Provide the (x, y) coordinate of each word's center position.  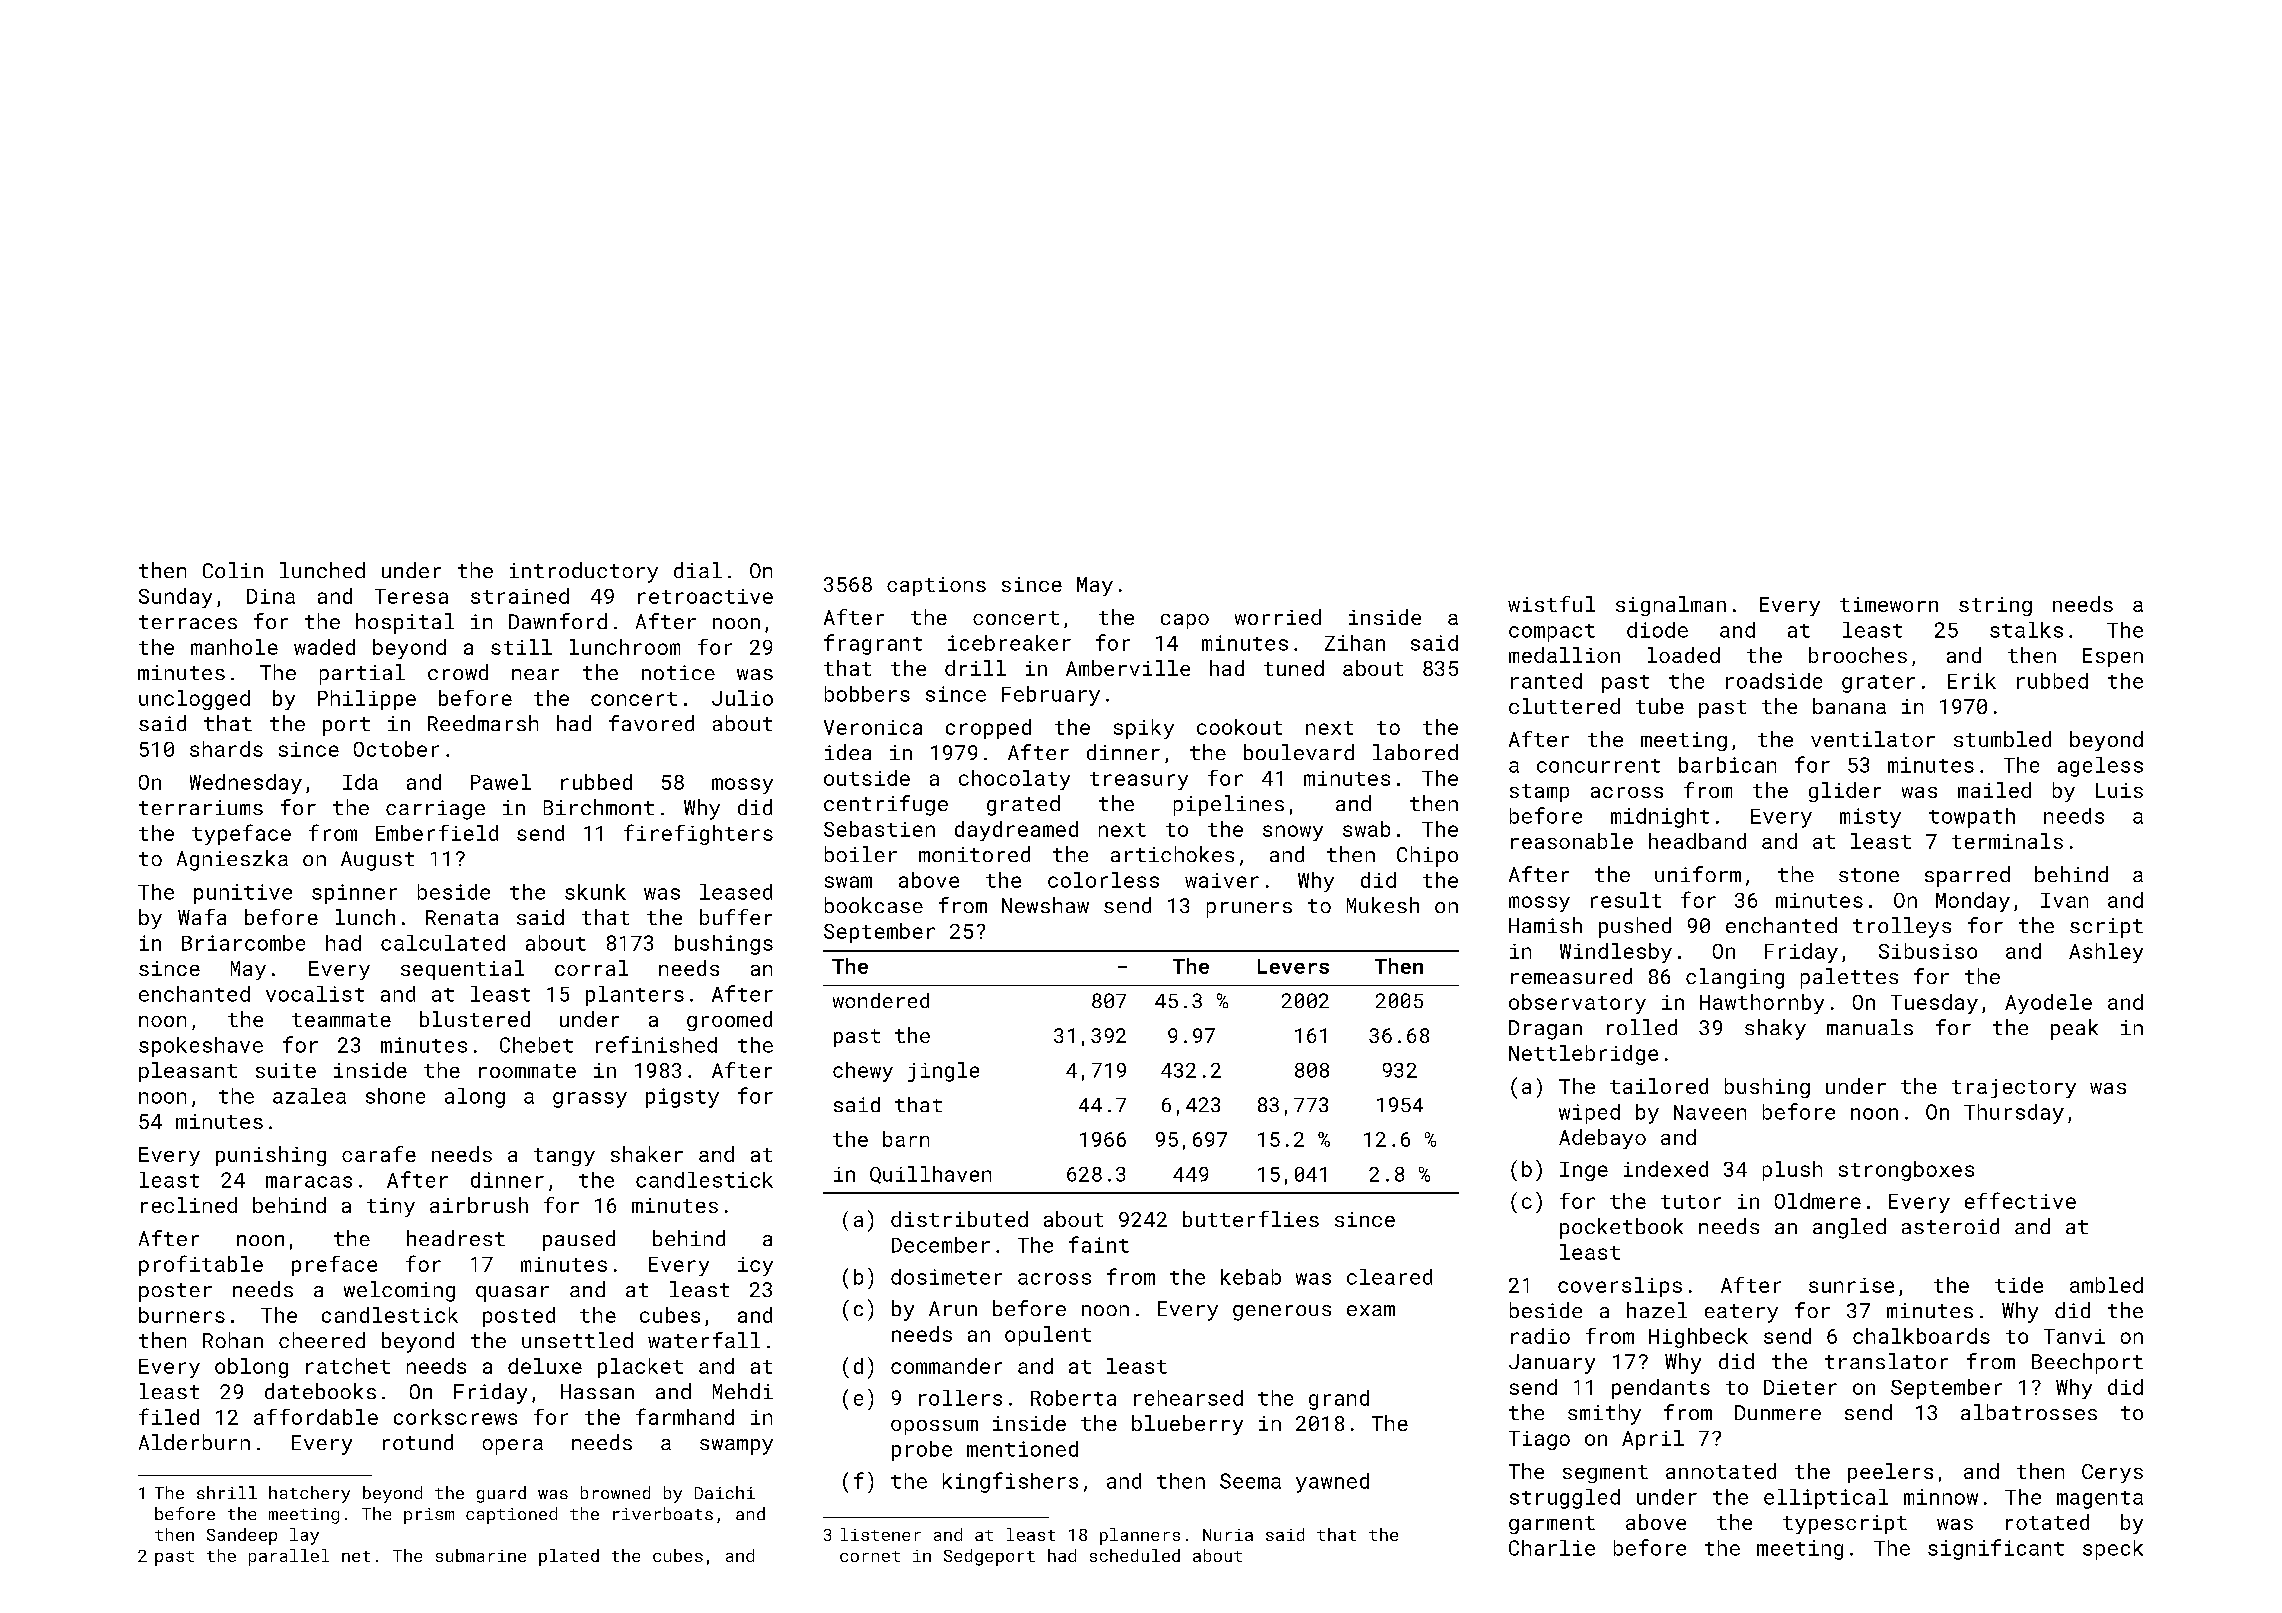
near (535, 674)
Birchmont (599, 807)
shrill (227, 1492)
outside (867, 778)
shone (395, 1096)
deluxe (545, 1366)
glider (1845, 792)
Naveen (1710, 1112)
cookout (1239, 727)
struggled (1565, 1499)
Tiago (1539, 1440)
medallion (1564, 655)
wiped (1589, 1114)
